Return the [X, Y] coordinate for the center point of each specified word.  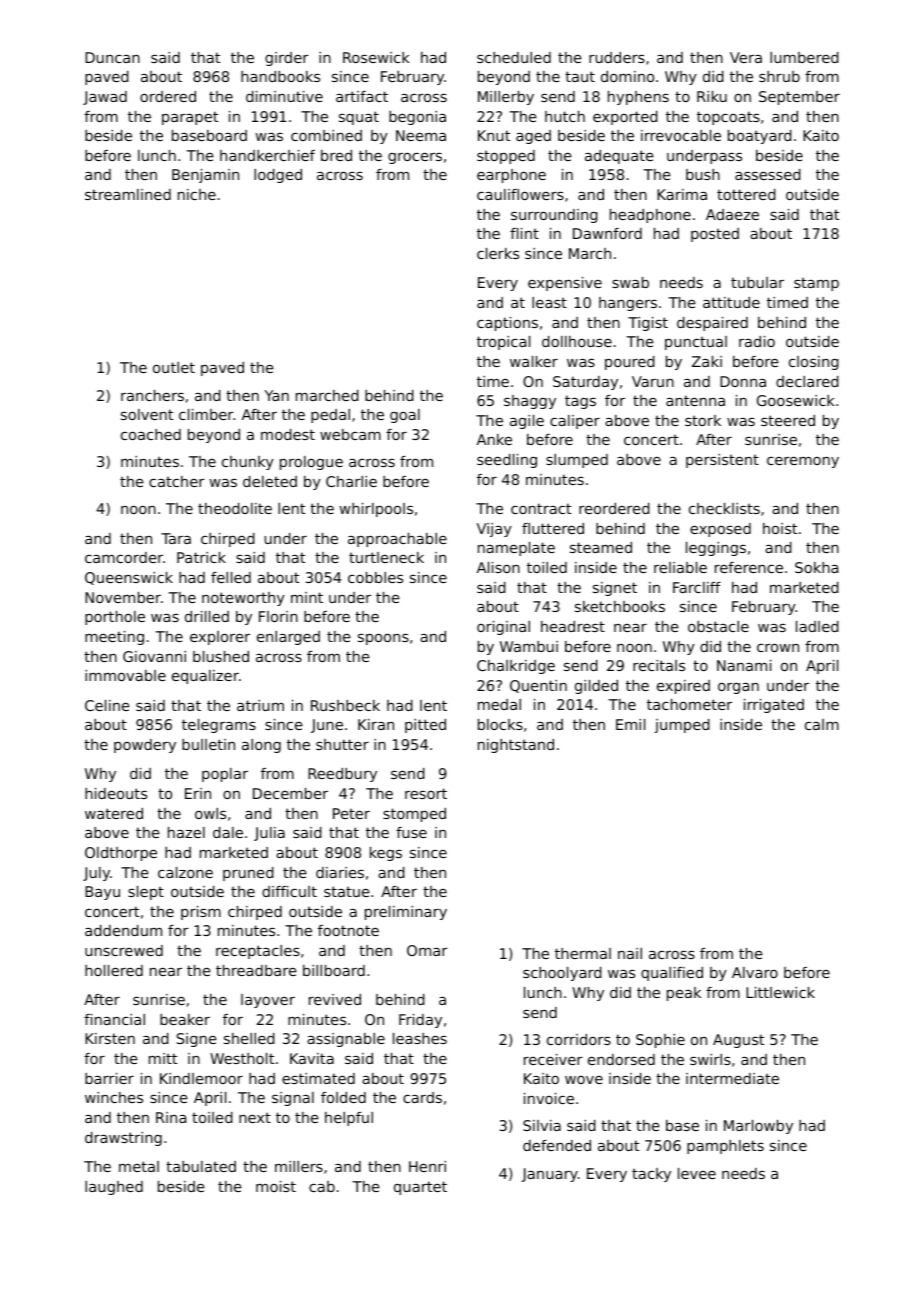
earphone [511, 176]
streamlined [128, 194]
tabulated [201, 1166]
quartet [420, 1188]
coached [151, 434]
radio [757, 341]
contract [541, 508]
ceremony [803, 462]
